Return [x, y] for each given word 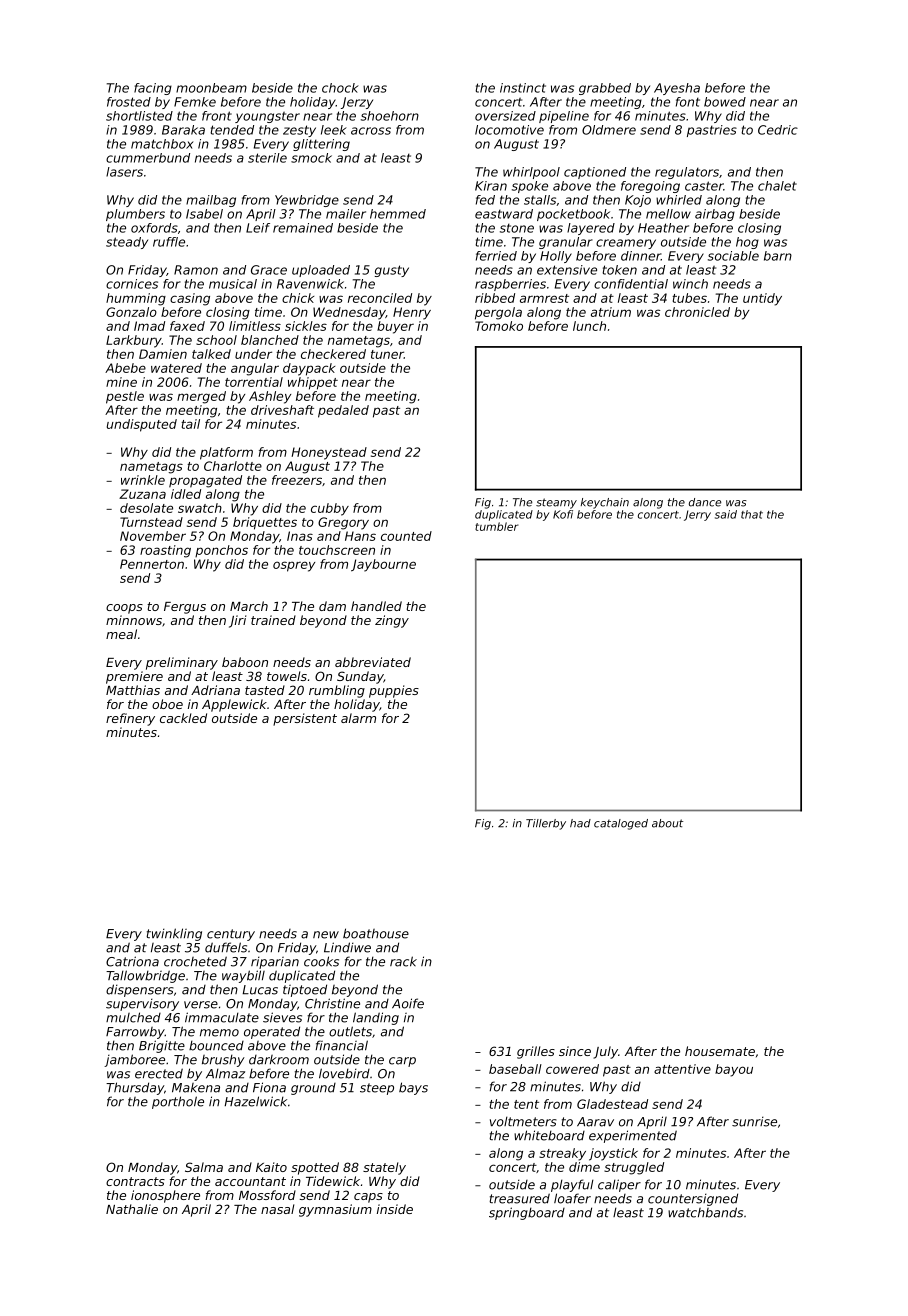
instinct [523, 88]
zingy [392, 621]
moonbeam [211, 88]
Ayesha [677, 89]
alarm [358, 718]
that [752, 514]
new [326, 935]
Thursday [135, 1088]
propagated [205, 481]
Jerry [697, 515]
